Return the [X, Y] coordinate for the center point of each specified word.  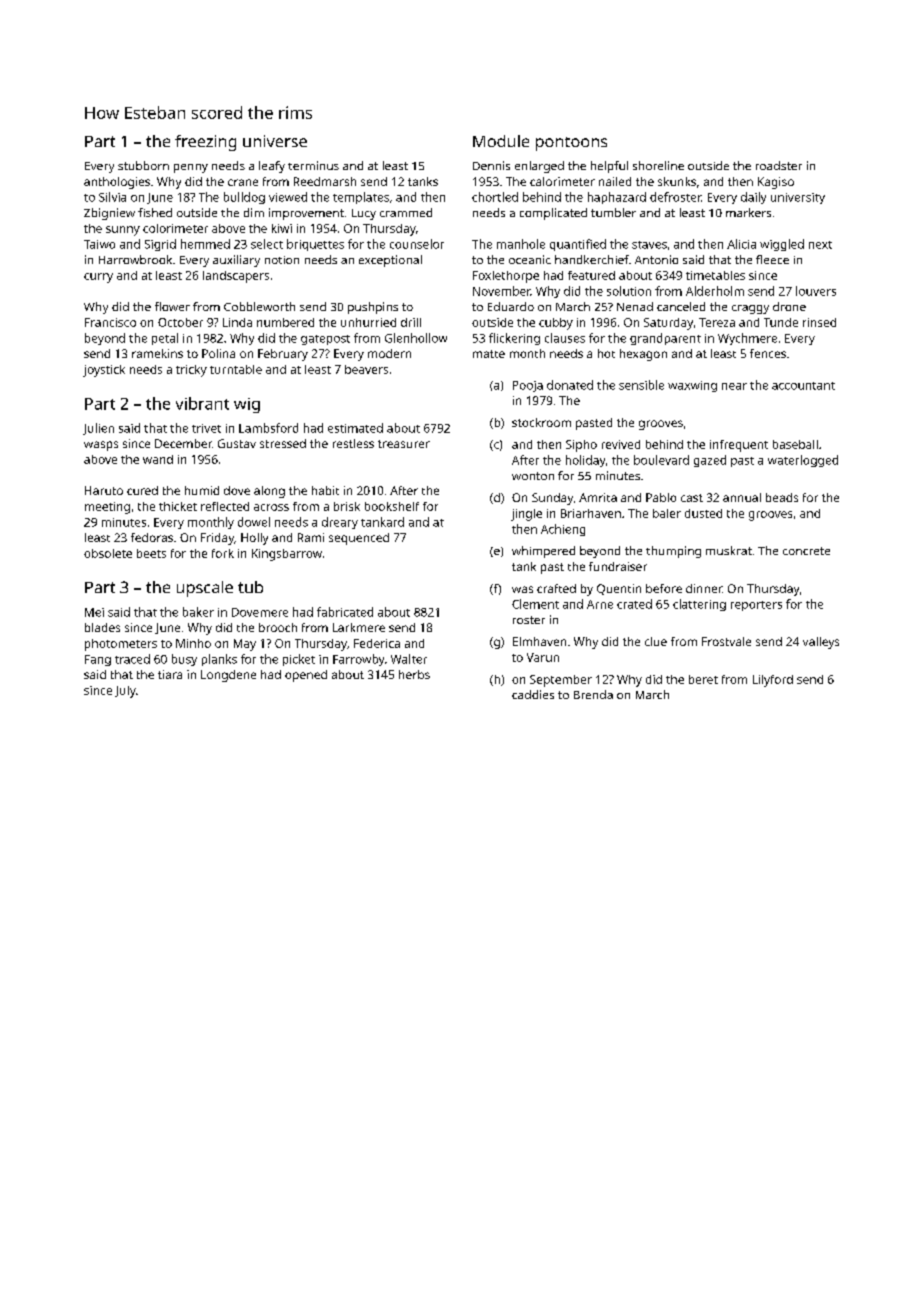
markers [748, 212]
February [283, 355]
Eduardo [511, 306]
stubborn [143, 165]
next [820, 245]
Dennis [491, 165]
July [125, 692]
